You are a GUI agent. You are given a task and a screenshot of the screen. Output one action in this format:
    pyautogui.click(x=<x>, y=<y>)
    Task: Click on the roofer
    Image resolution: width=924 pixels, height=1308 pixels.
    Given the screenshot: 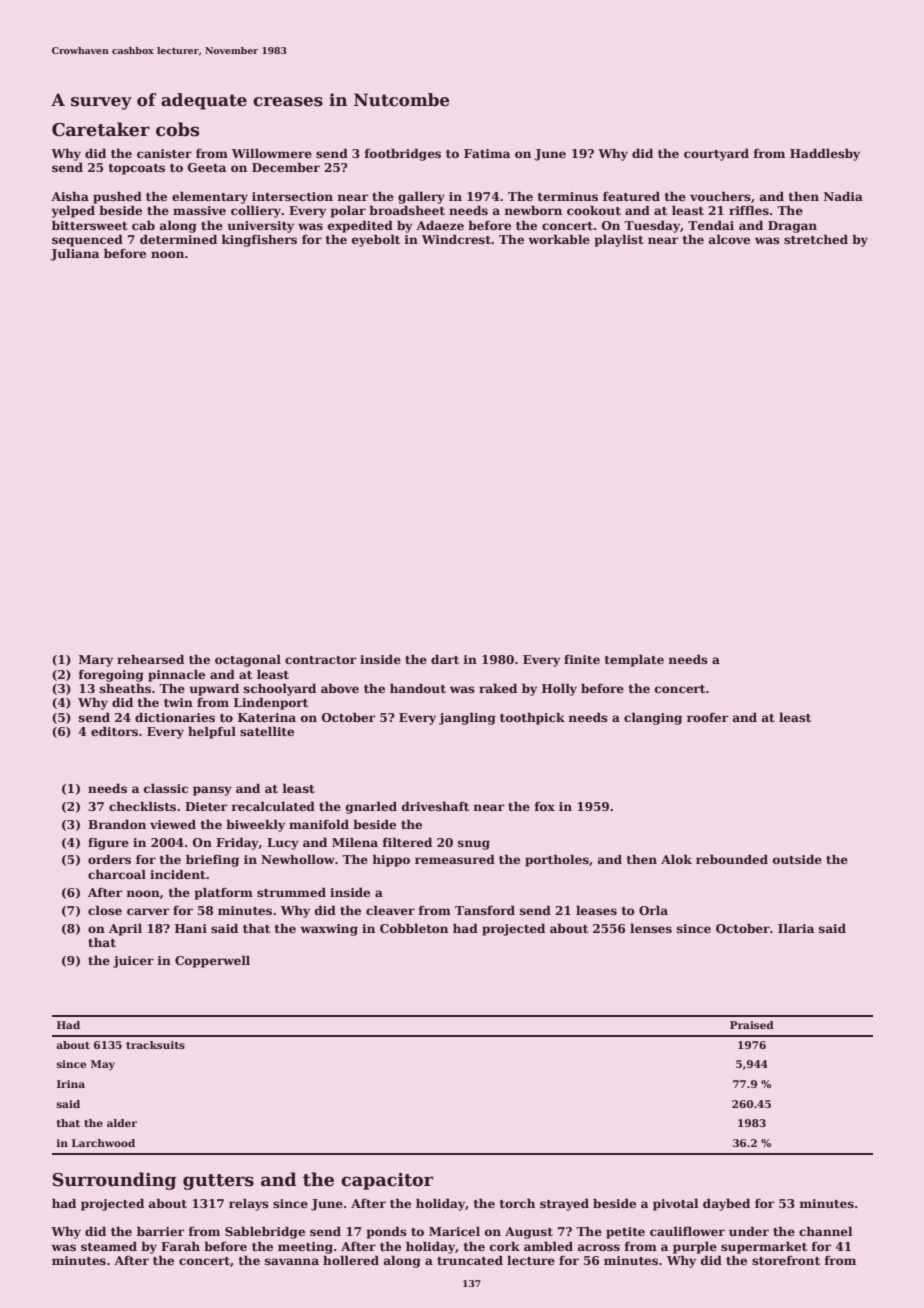 What is the action you would take?
    pyautogui.click(x=707, y=717)
